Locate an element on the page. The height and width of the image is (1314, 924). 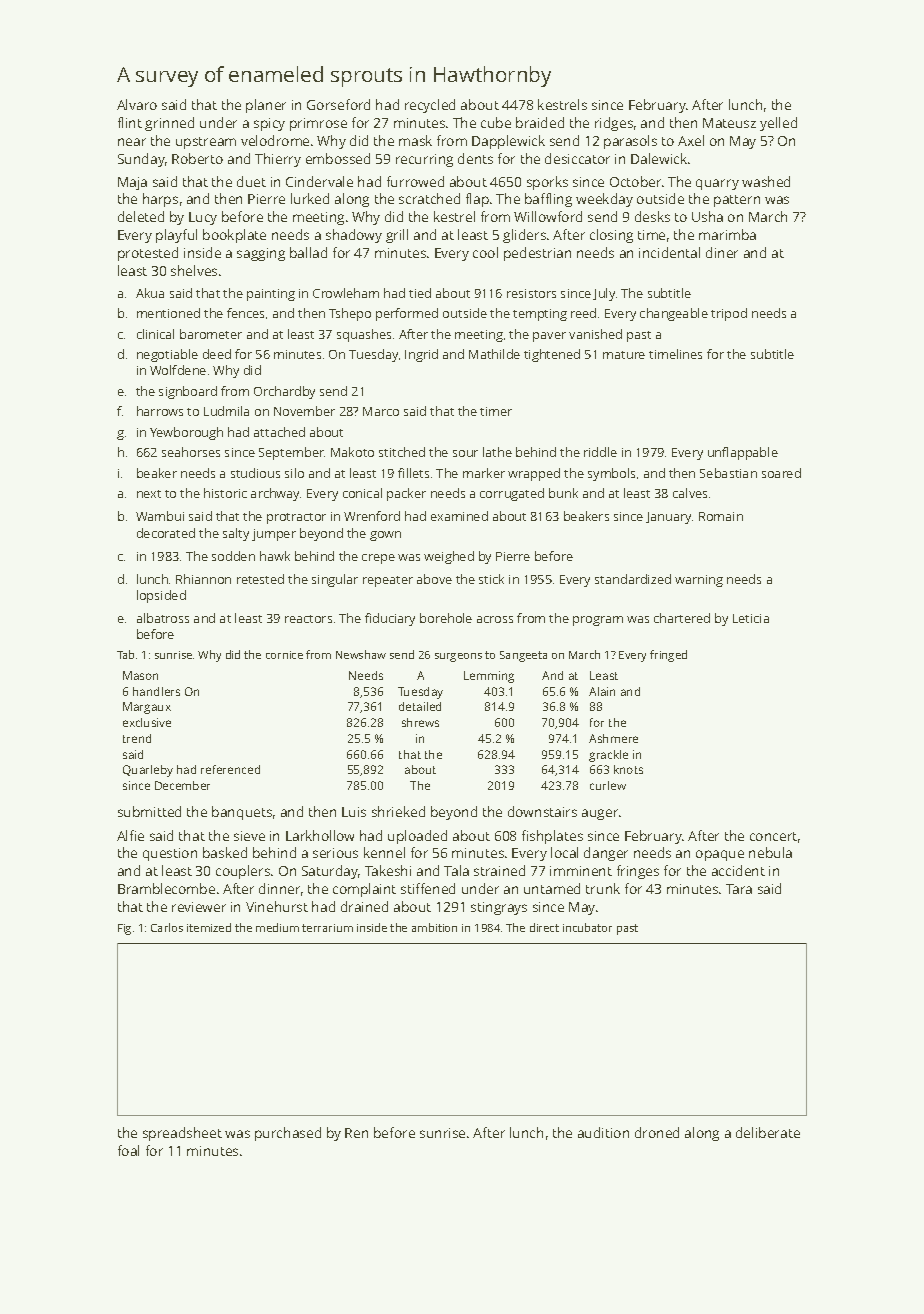
purchased is located at coordinates (288, 1134).
